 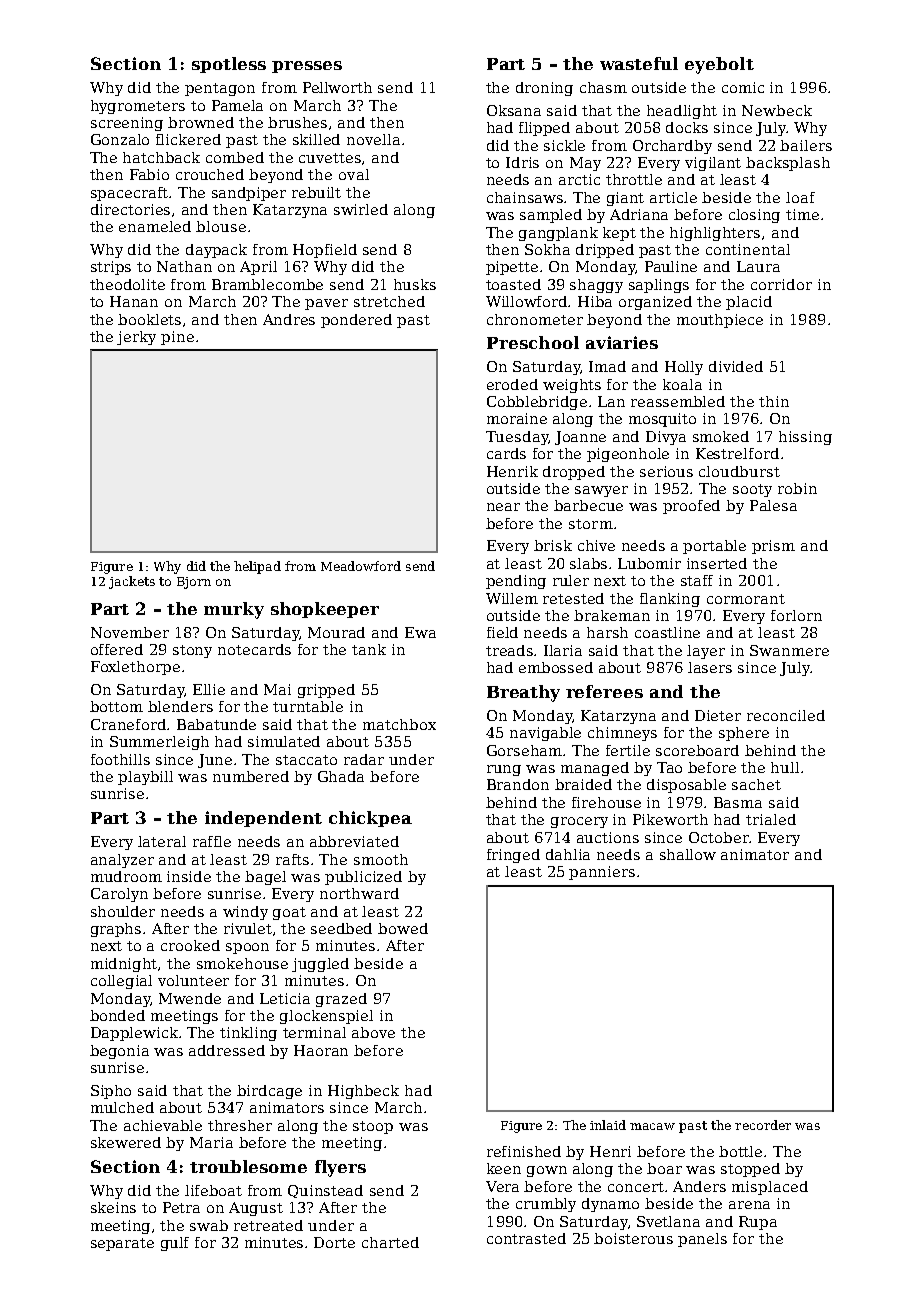 I want to click on mudroom, so click(x=126, y=876).
